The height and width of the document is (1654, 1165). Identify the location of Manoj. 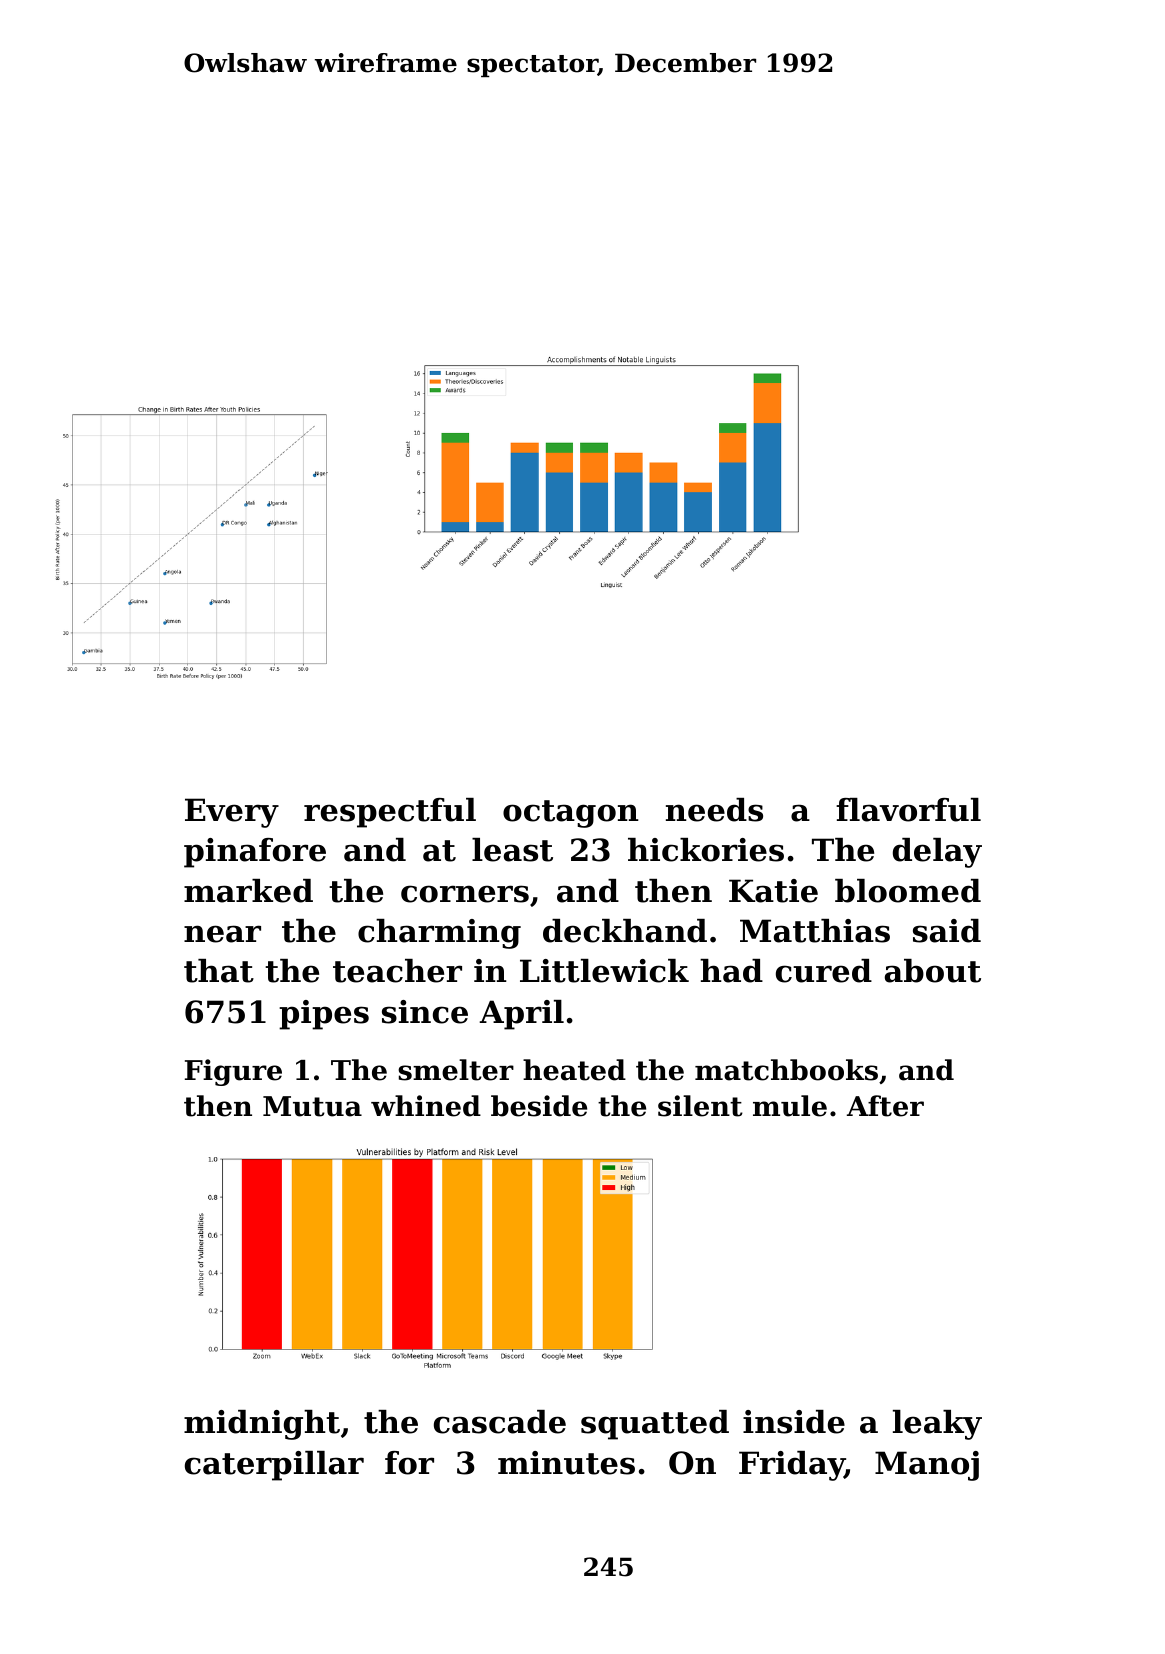
(927, 1466).
